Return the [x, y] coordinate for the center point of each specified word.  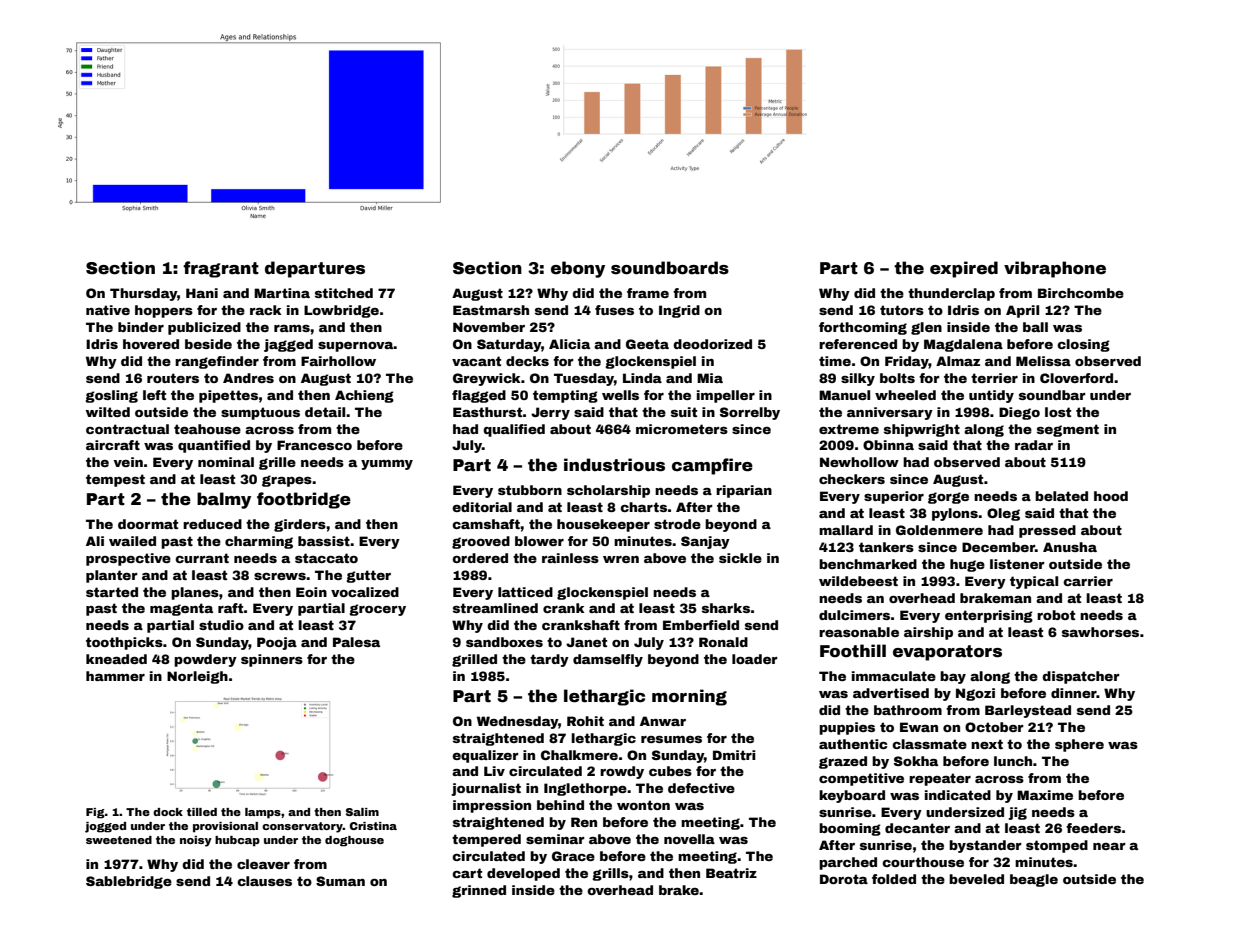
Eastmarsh [491, 310]
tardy [549, 660]
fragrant [221, 269]
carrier [1088, 581]
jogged [105, 827]
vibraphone [1055, 269]
